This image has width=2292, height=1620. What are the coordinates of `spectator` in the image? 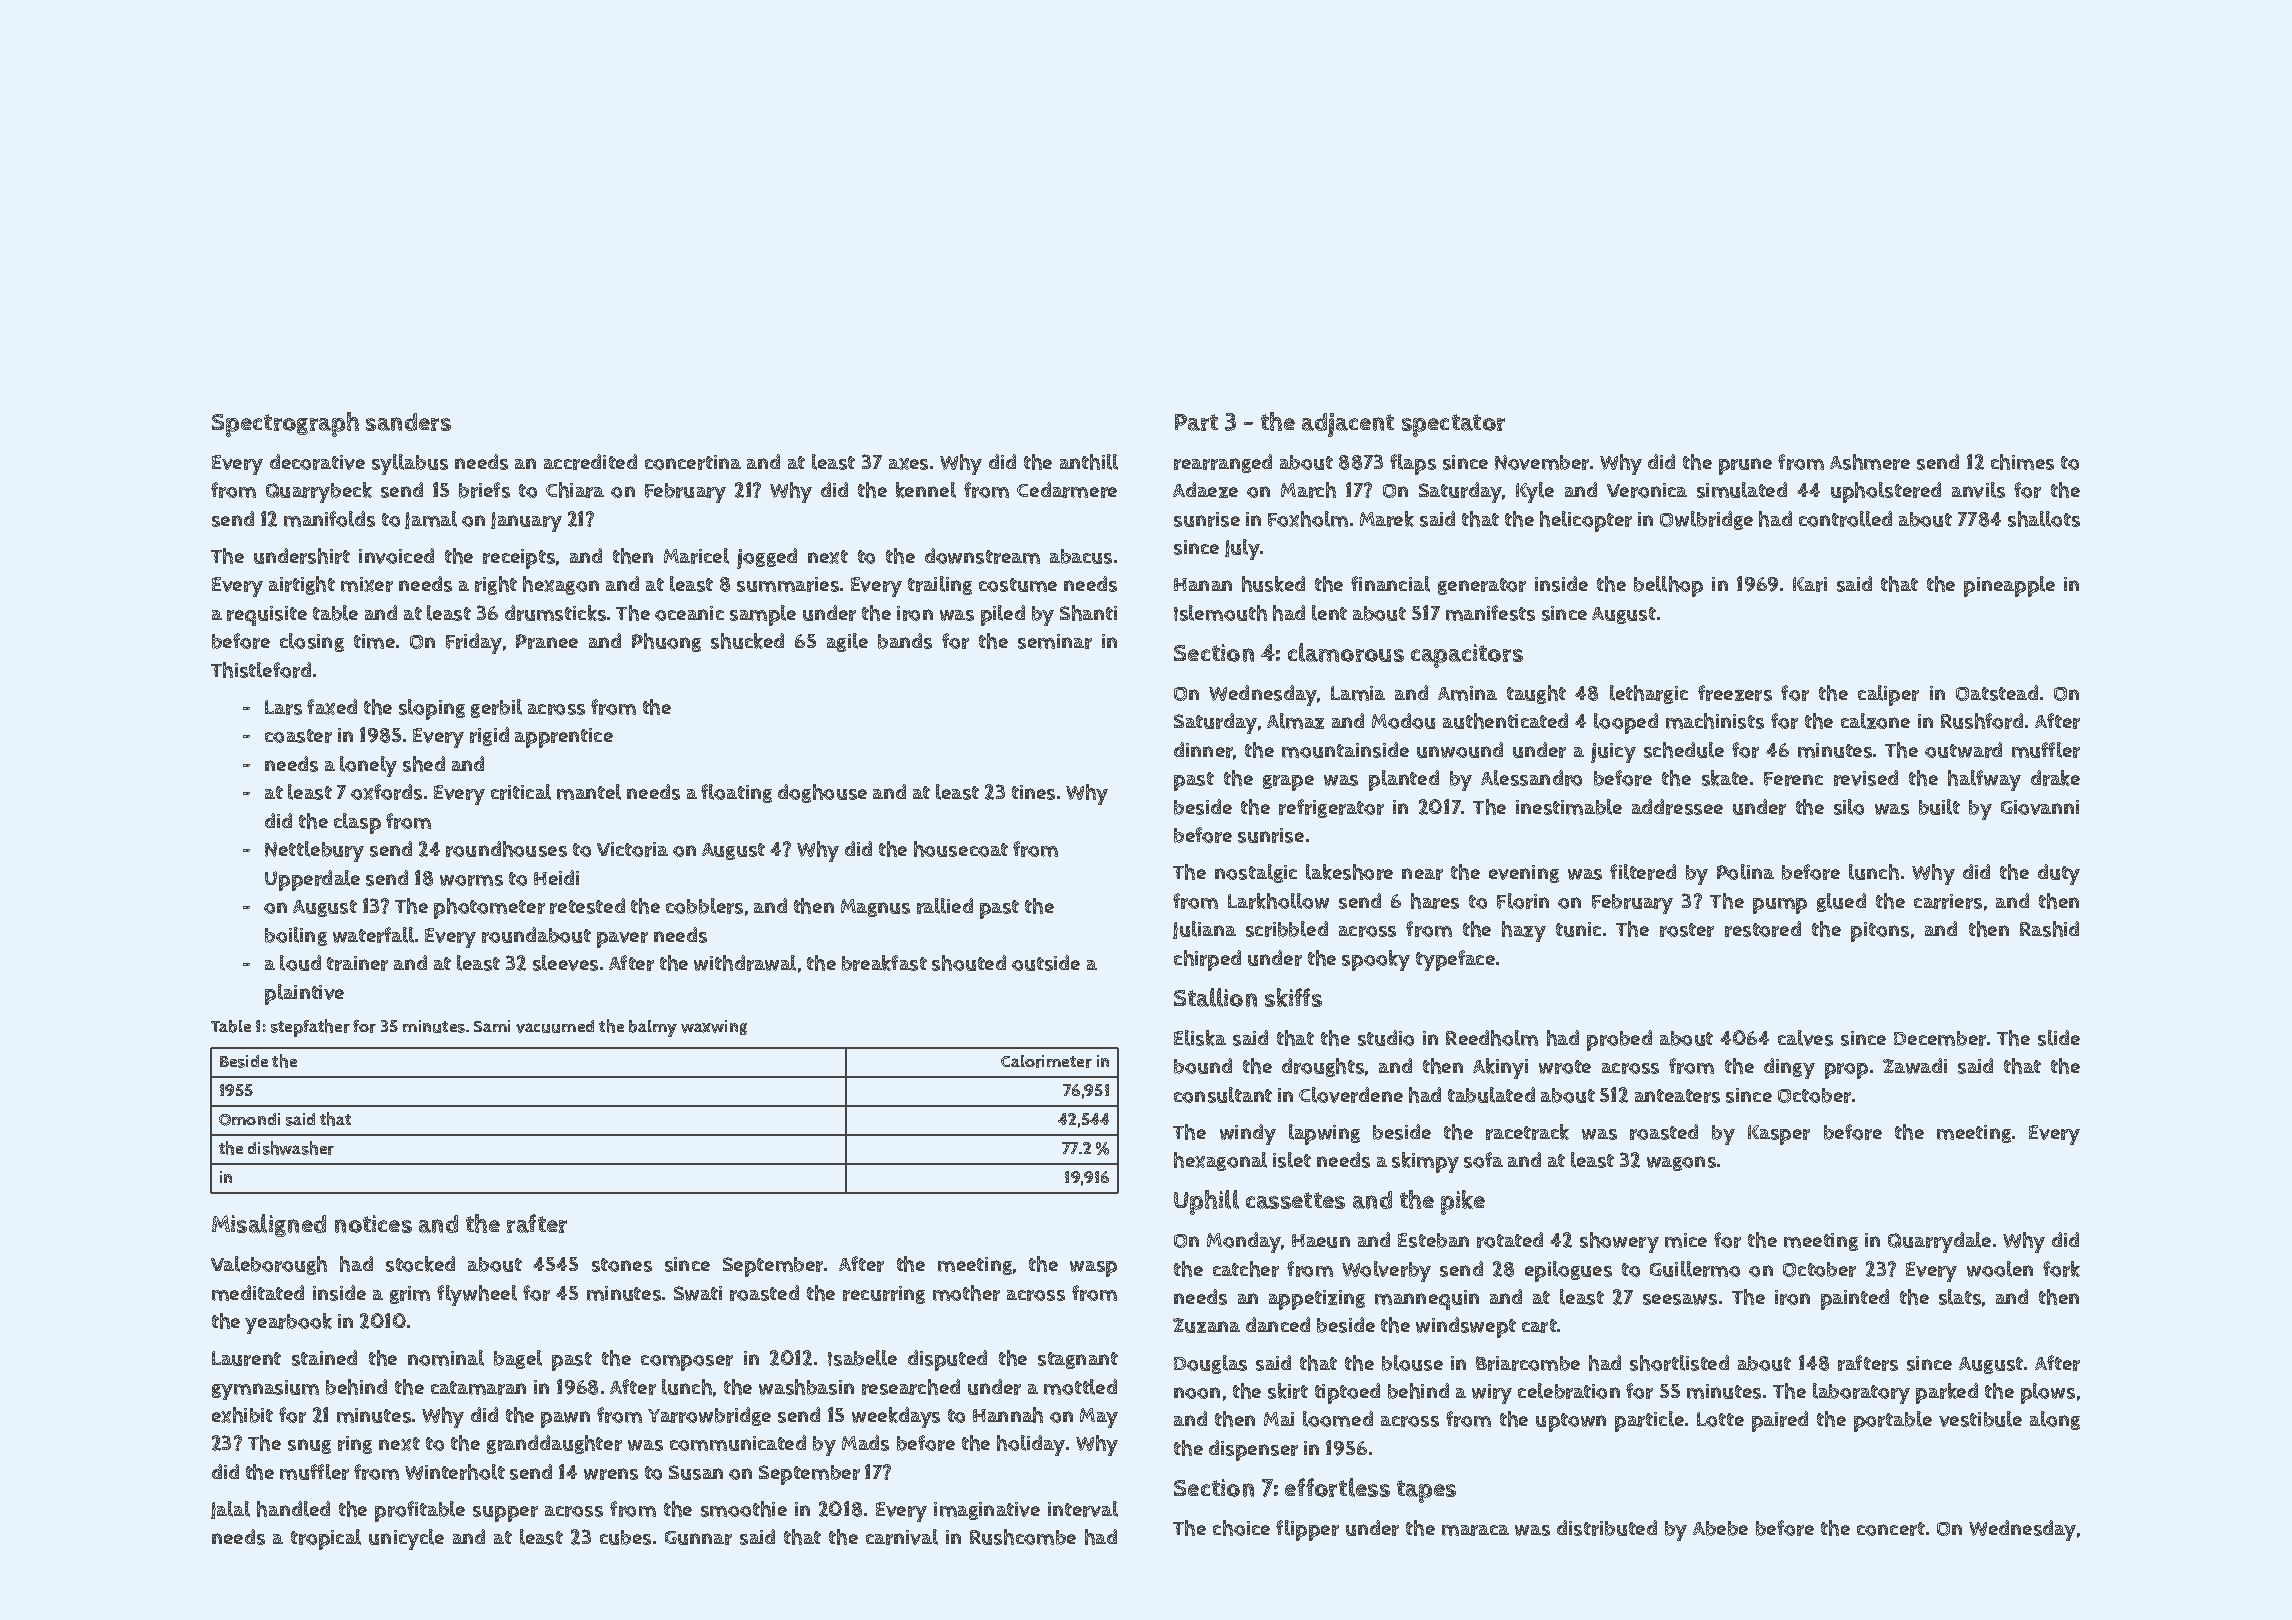 It's located at (1453, 425).
